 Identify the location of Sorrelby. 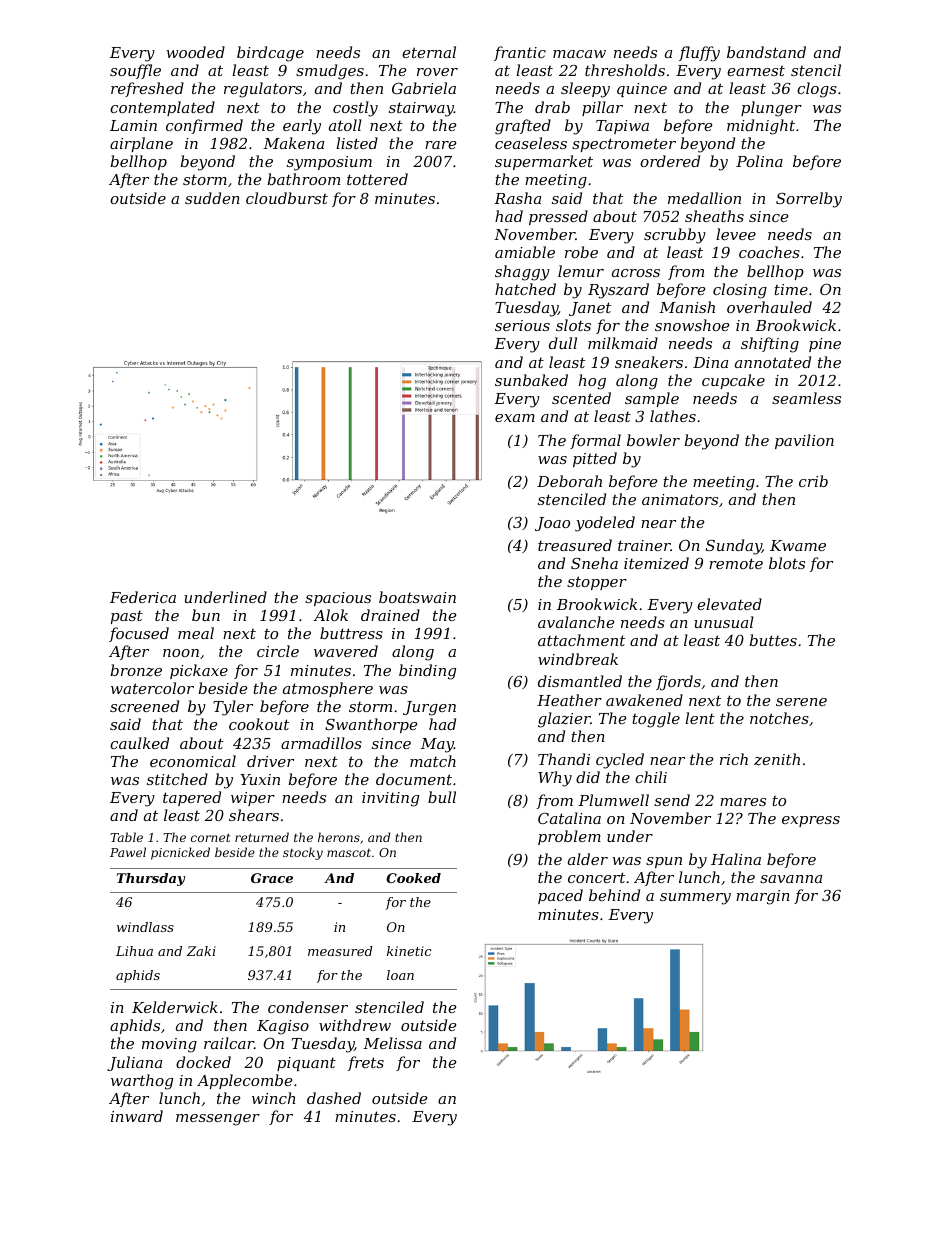
(809, 200).
